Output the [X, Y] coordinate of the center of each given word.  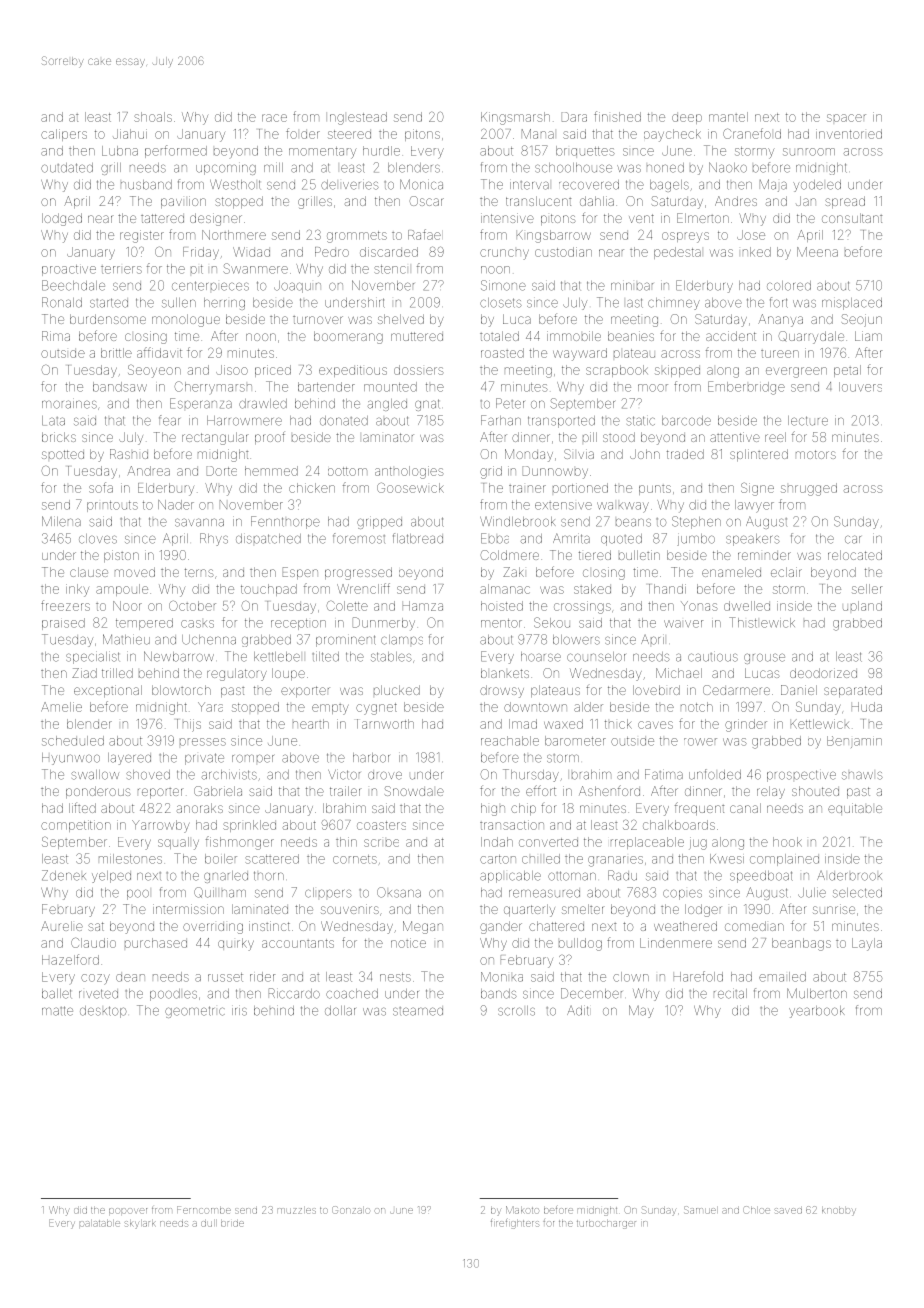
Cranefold [752, 133]
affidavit [159, 352]
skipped [677, 371]
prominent [346, 641]
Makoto [522, 1210]
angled [387, 405]
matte [57, 1011]
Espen [300, 573]
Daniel [799, 690]
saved [788, 1211]
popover [128, 1211]
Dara [574, 117]
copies [682, 894]
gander [501, 927]
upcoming [226, 169]
